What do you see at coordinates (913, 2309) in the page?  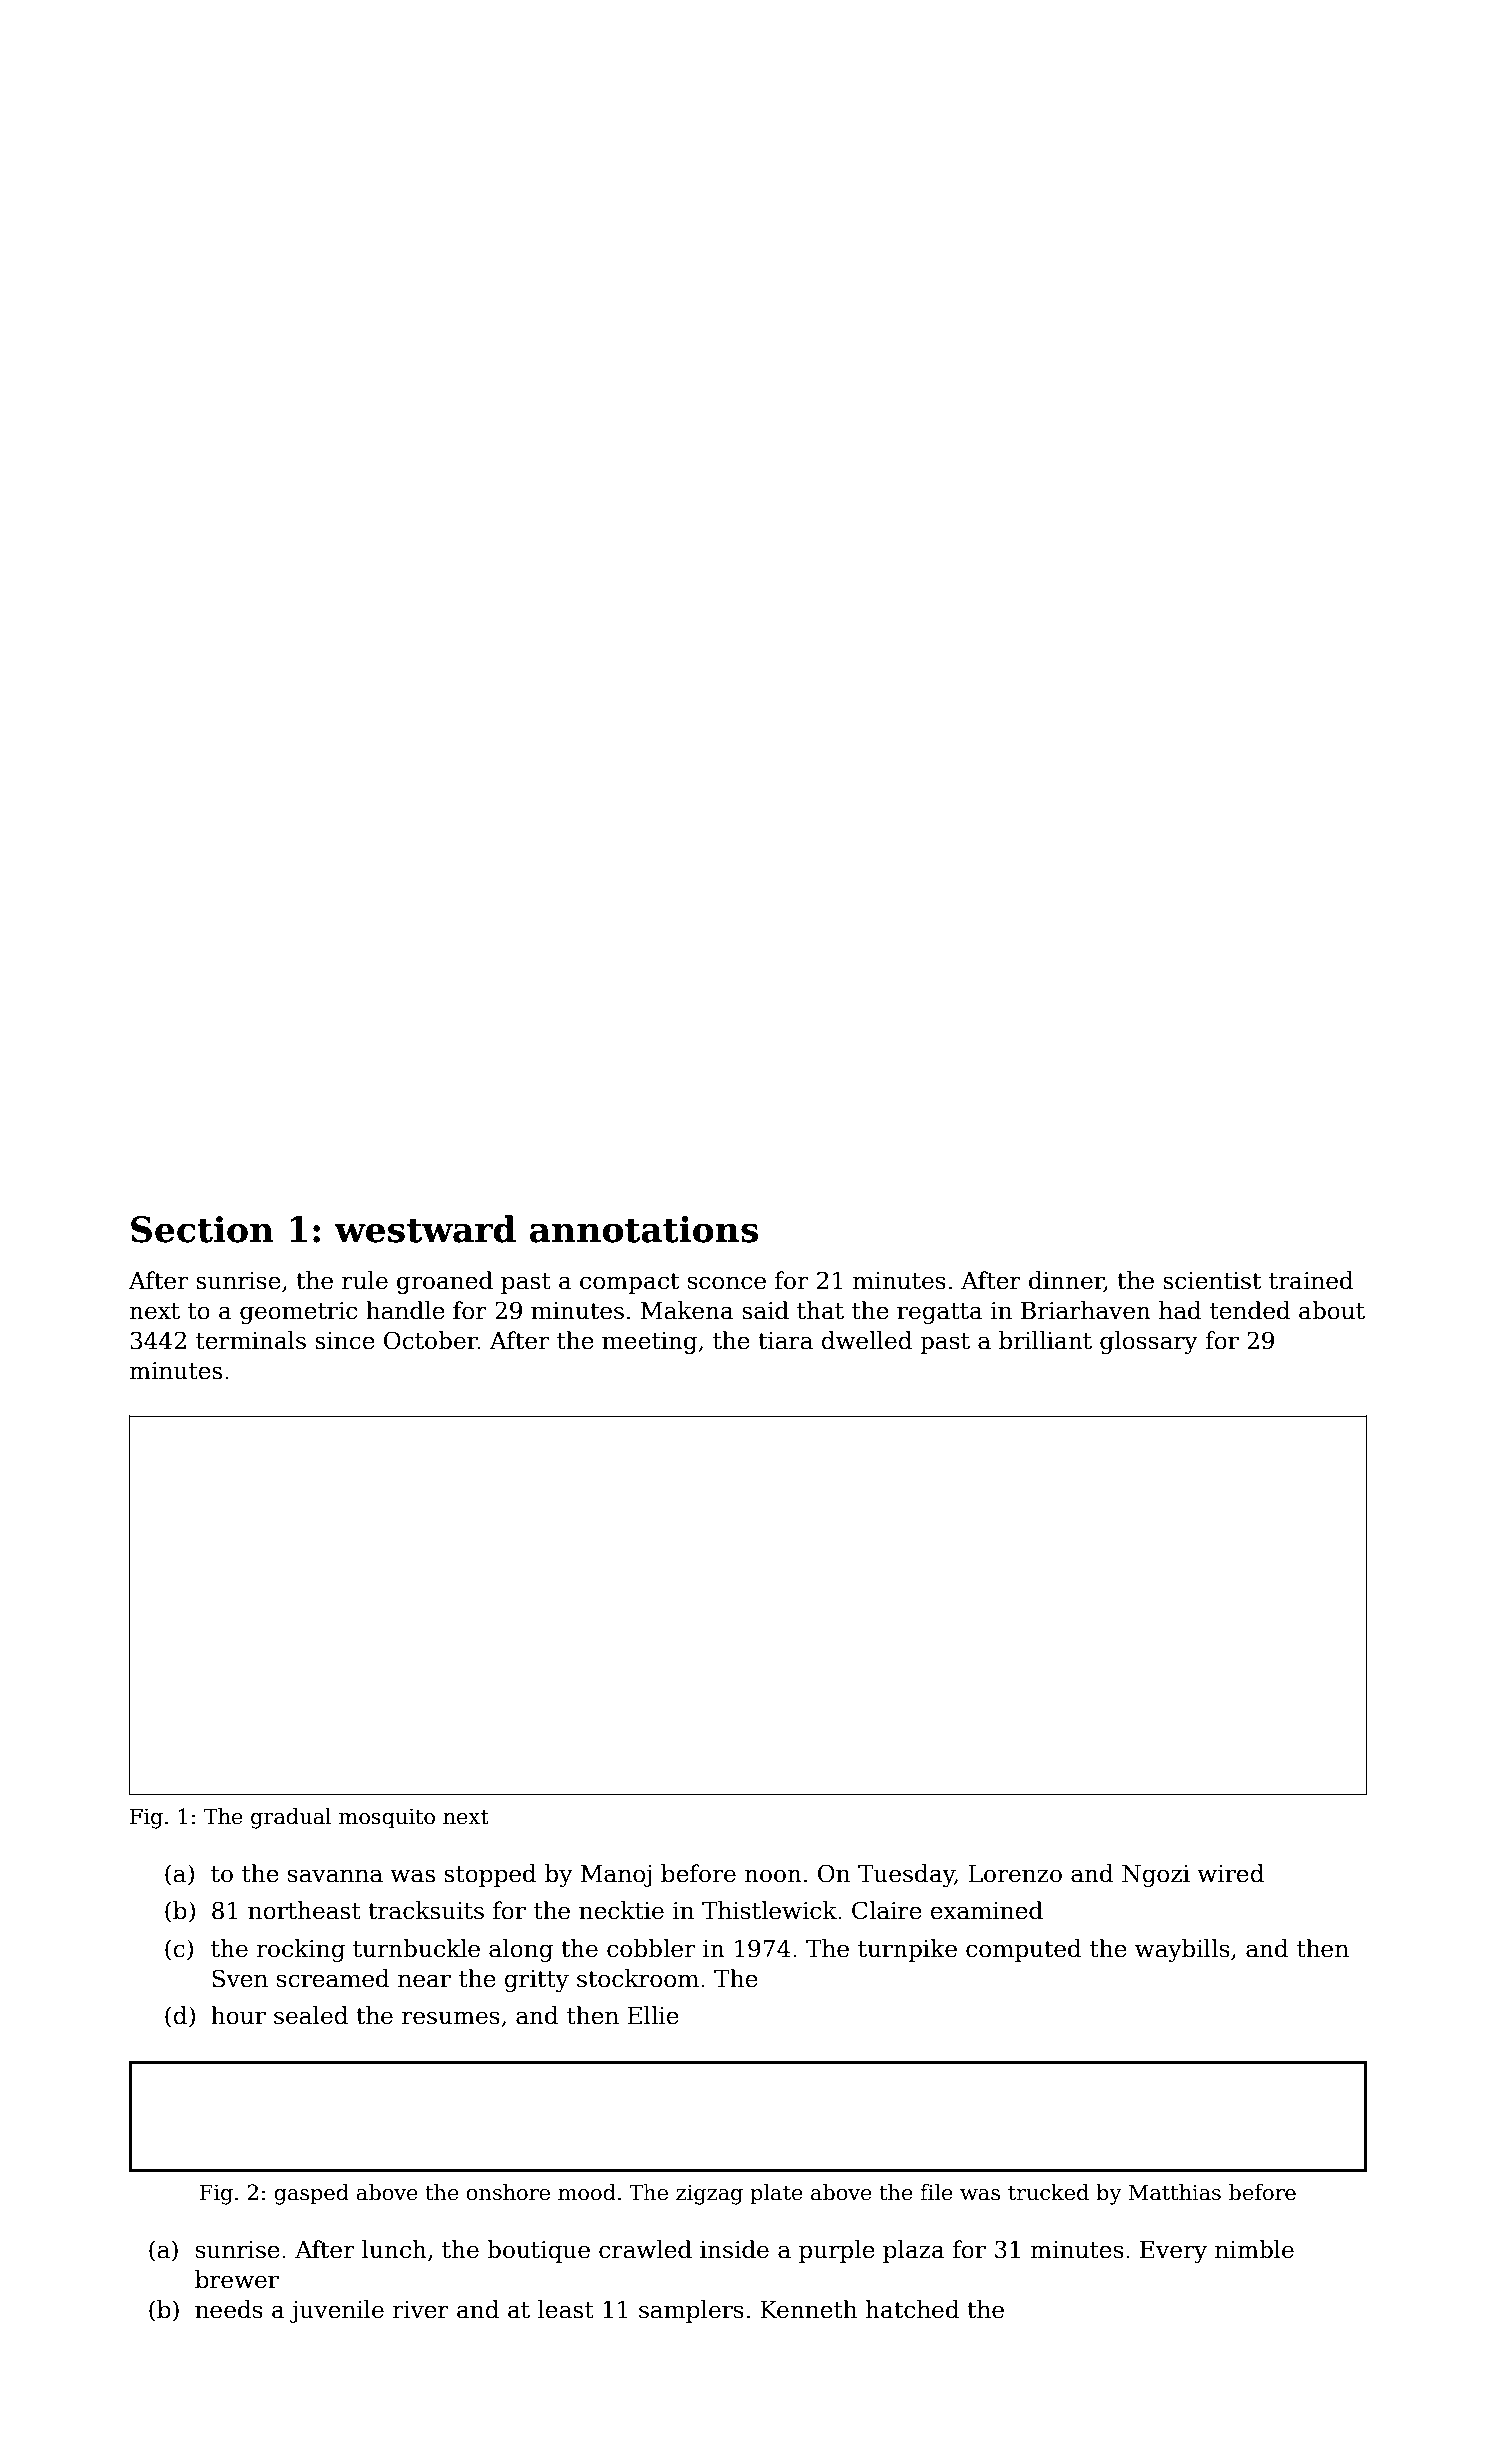 I see `hatched` at bounding box center [913, 2309].
